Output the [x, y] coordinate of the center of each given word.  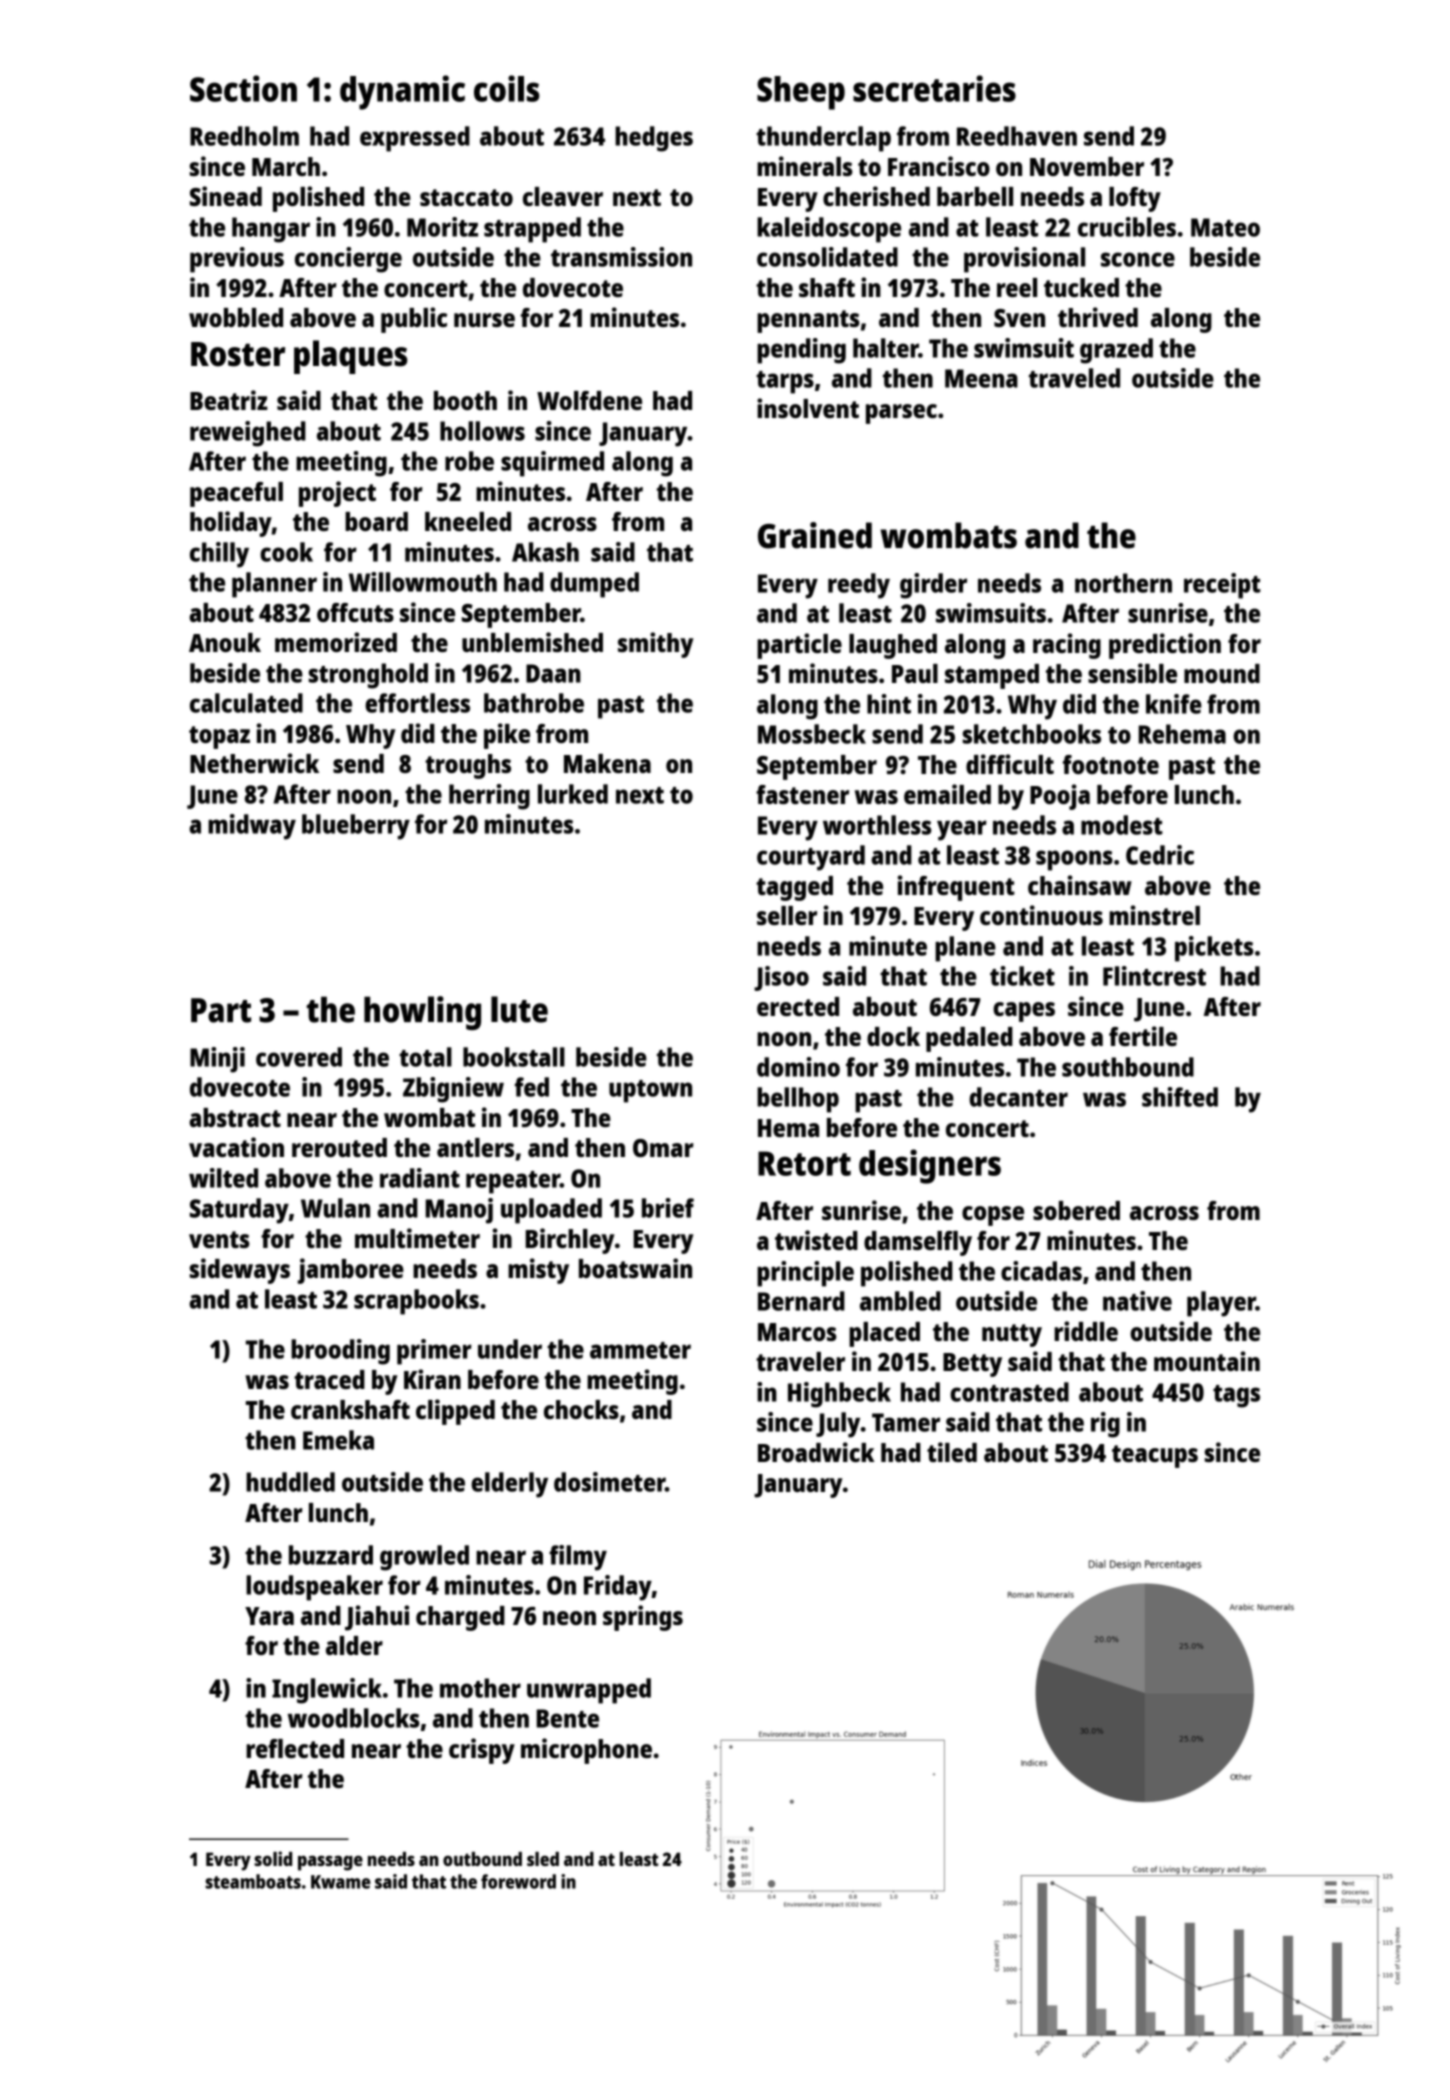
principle [805, 1274]
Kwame [341, 1882]
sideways [240, 1271]
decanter [1018, 1097]
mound [1222, 673]
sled [543, 1859]
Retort [804, 1163]
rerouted [339, 1147]
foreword [518, 1881]
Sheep [801, 93]
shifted [1180, 1097]
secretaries [934, 88]
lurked [573, 794]
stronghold [368, 676]
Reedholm [244, 136]
